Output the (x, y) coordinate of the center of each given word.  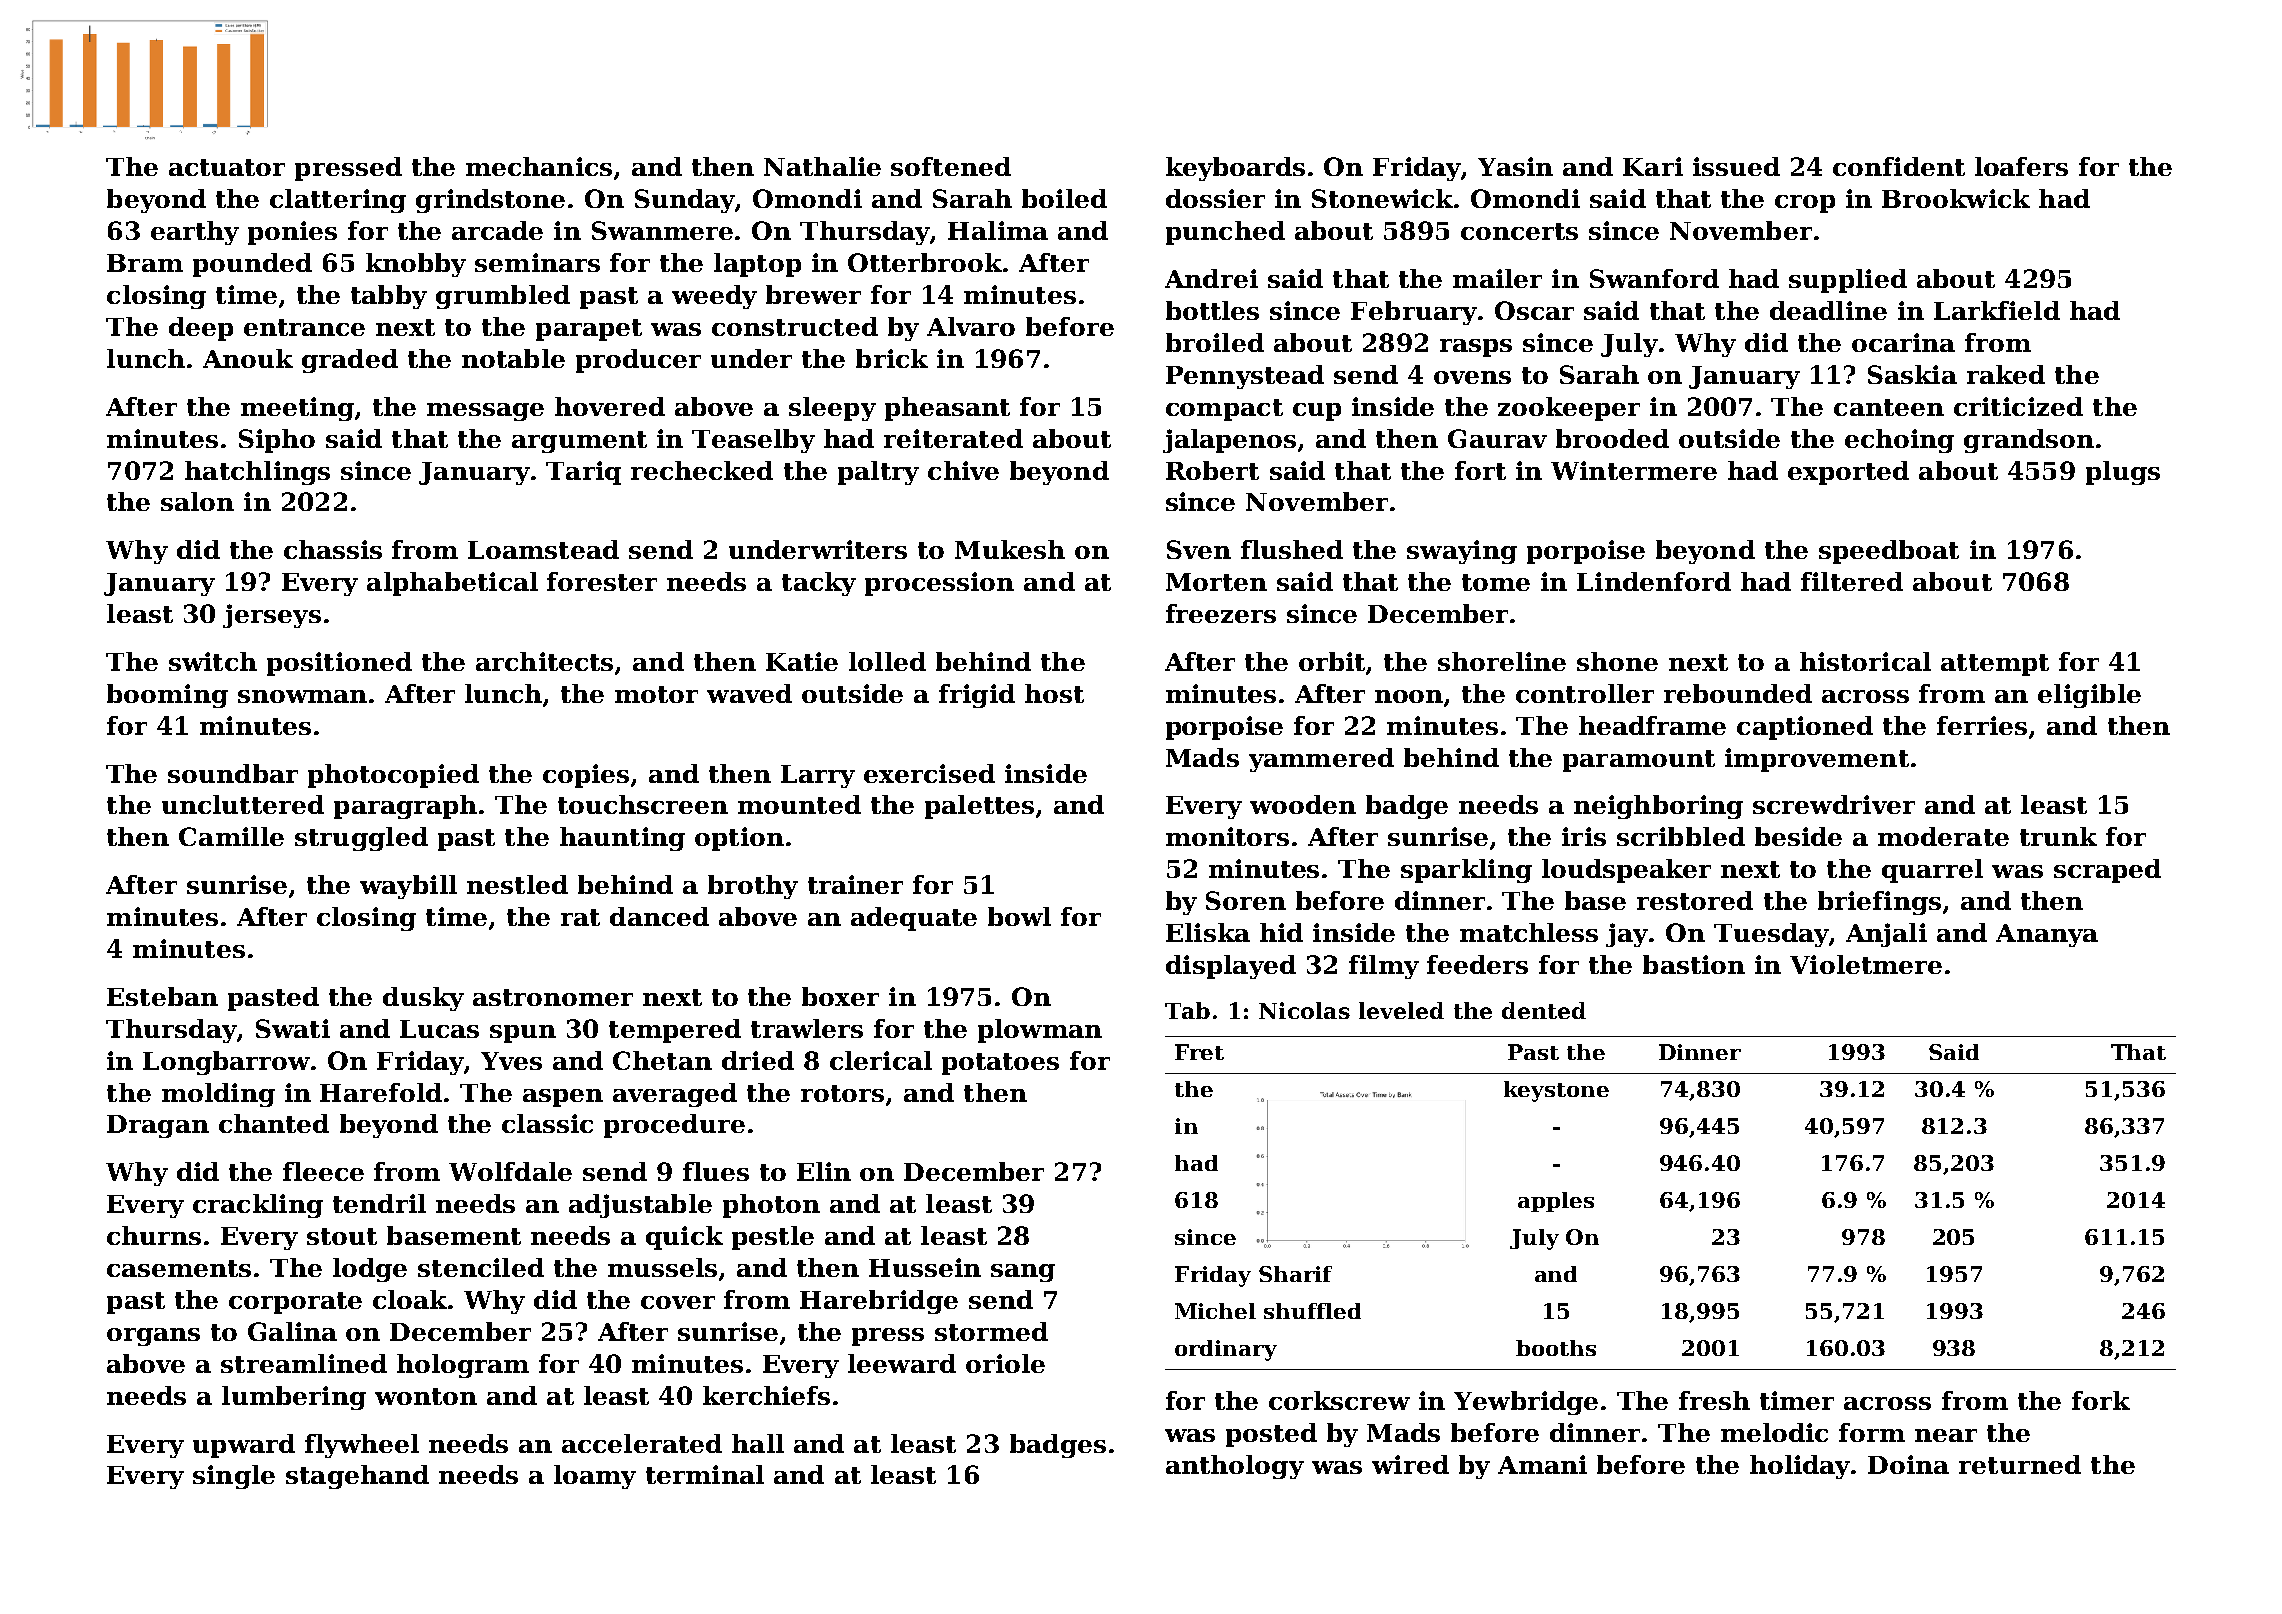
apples (1556, 1202)
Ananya (2047, 935)
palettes (979, 807)
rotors (842, 1093)
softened (951, 166)
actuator (227, 167)
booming (167, 696)
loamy (595, 1477)
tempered (675, 1031)
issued (1736, 166)
